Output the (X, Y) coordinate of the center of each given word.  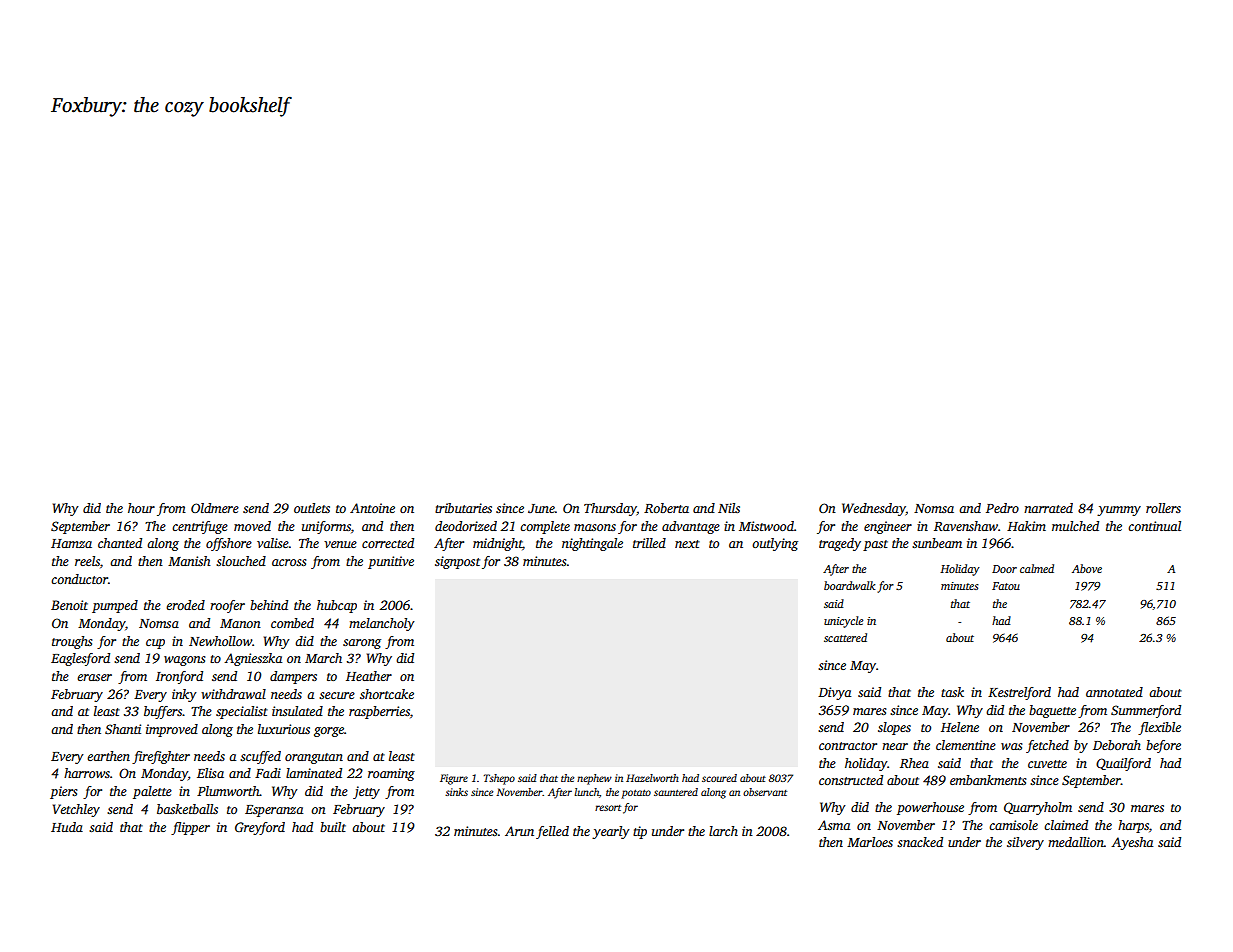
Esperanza (274, 811)
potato (636, 794)
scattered (845, 637)
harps (1133, 826)
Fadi (268, 773)
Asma (834, 825)
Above (1087, 568)
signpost (457, 562)
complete (545, 527)
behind (269, 605)
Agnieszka (253, 659)
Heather (369, 676)
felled (552, 832)
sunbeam (937, 543)
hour (141, 508)
